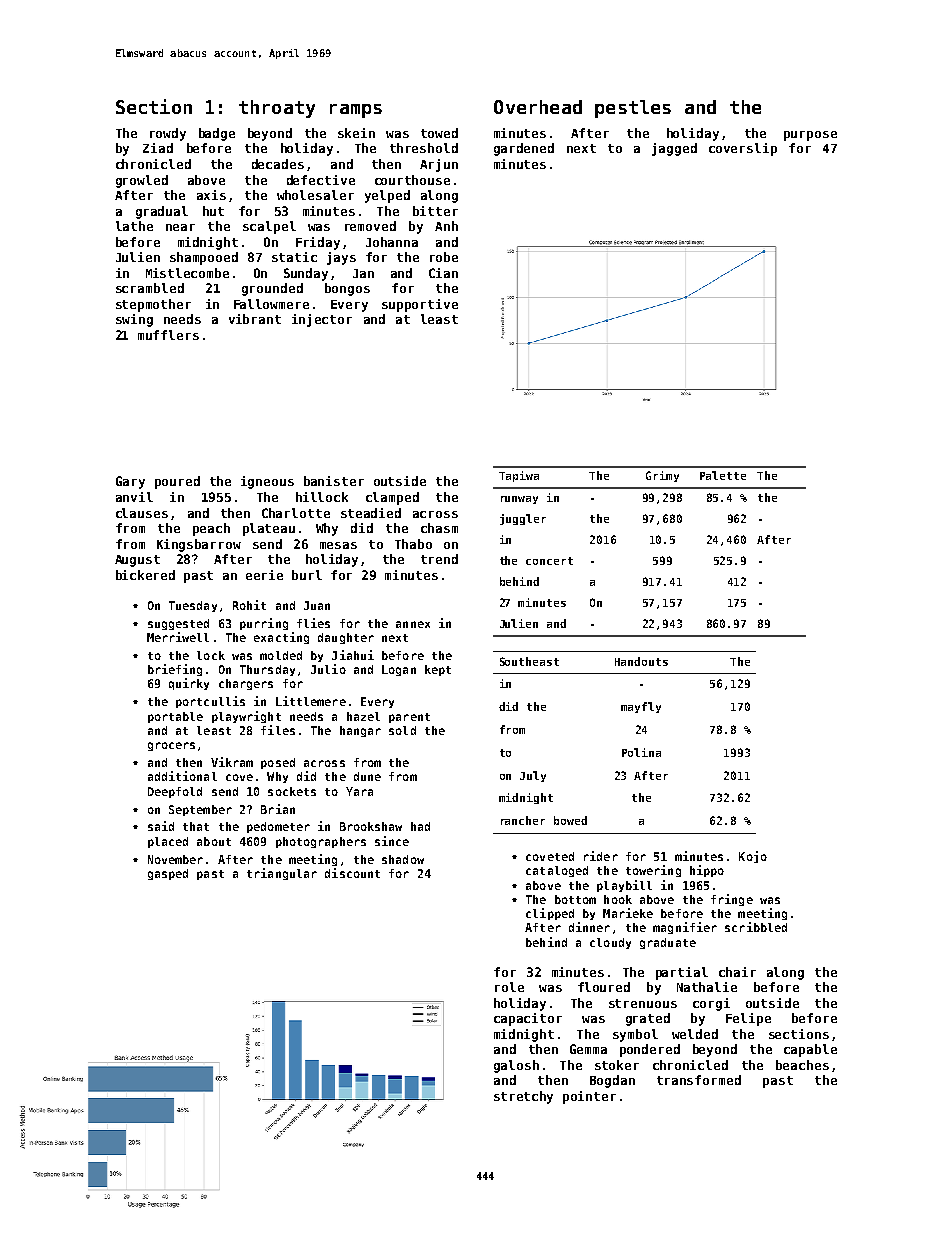 This image has width=952, height=1233. Describe the element at coordinates (168, 874) in the image. I see `gasped` at that location.
